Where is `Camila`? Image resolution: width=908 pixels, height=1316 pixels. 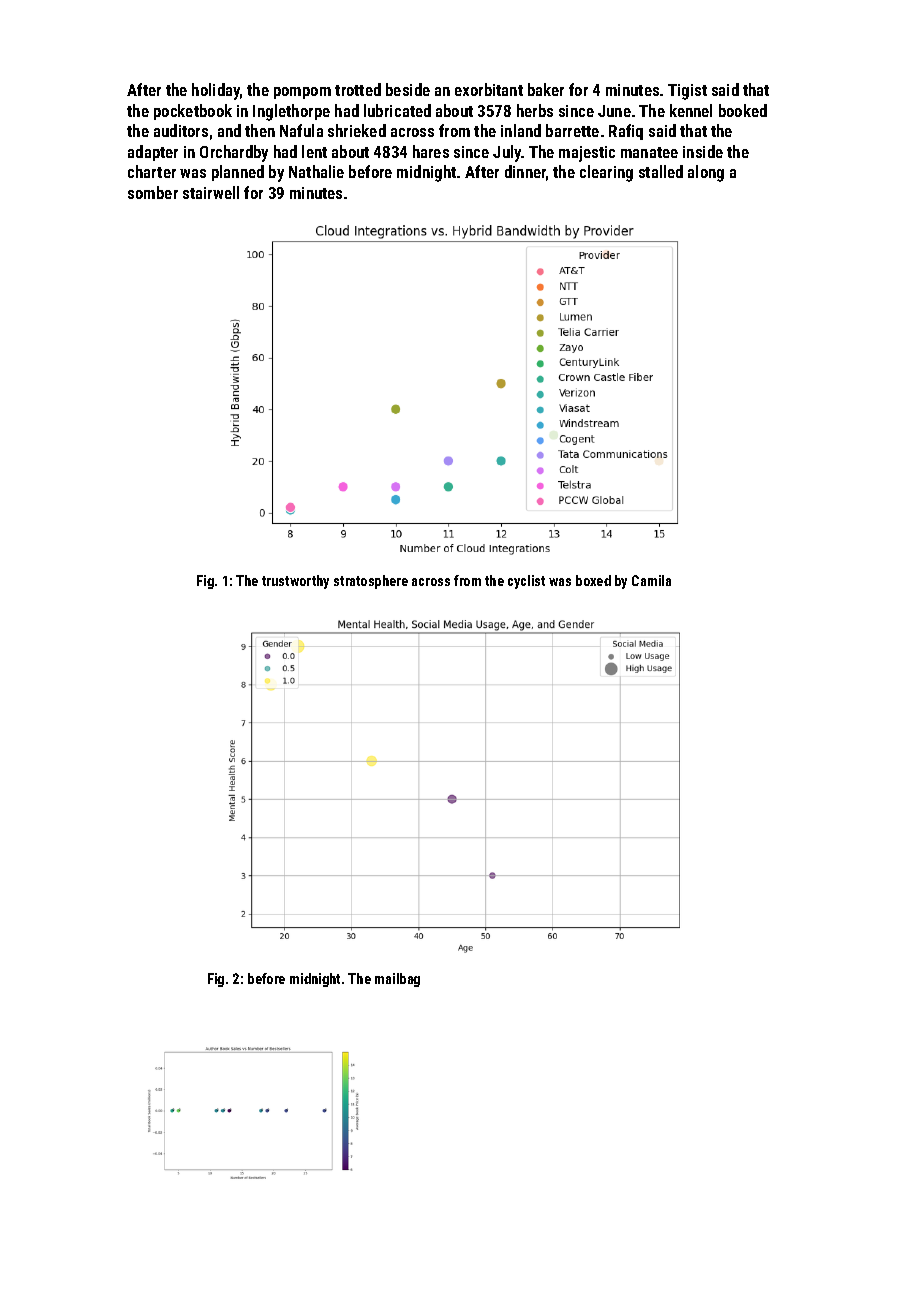
Camila is located at coordinates (651, 580).
